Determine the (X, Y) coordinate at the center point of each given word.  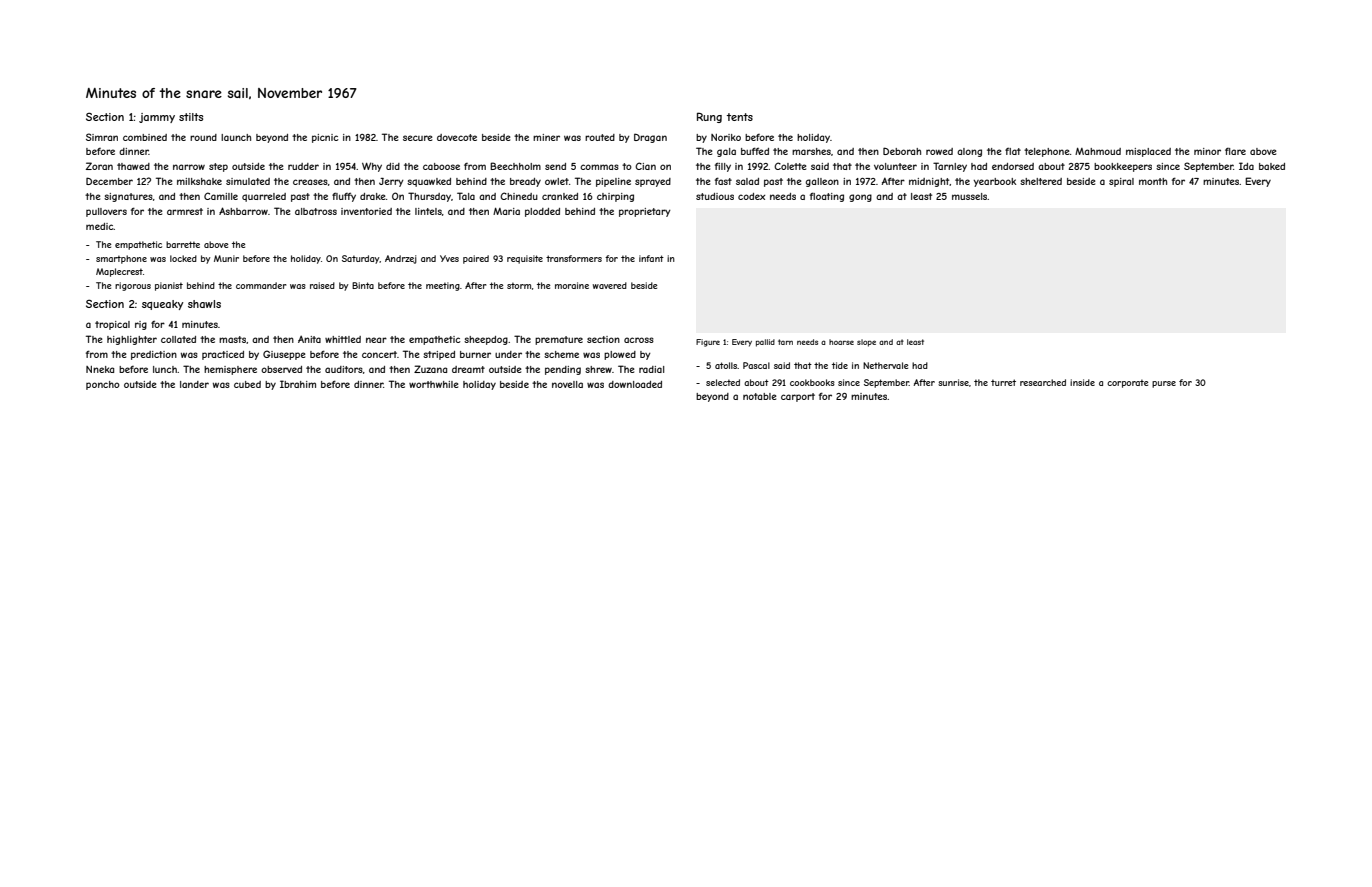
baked (1272, 166)
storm (519, 285)
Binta (363, 285)
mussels (970, 196)
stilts (191, 117)
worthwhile (433, 384)
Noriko (726, 137)
